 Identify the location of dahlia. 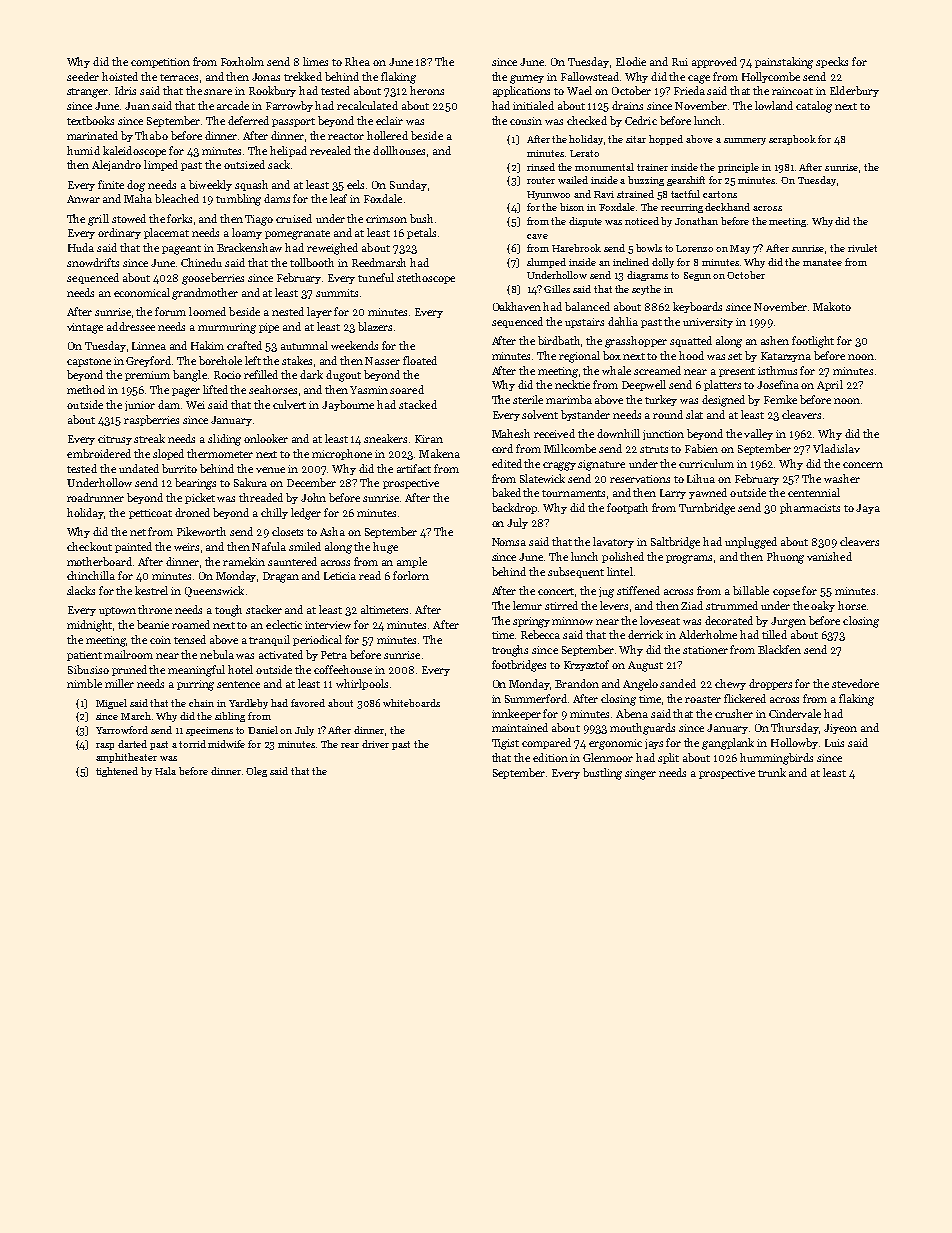
(623, 321).
